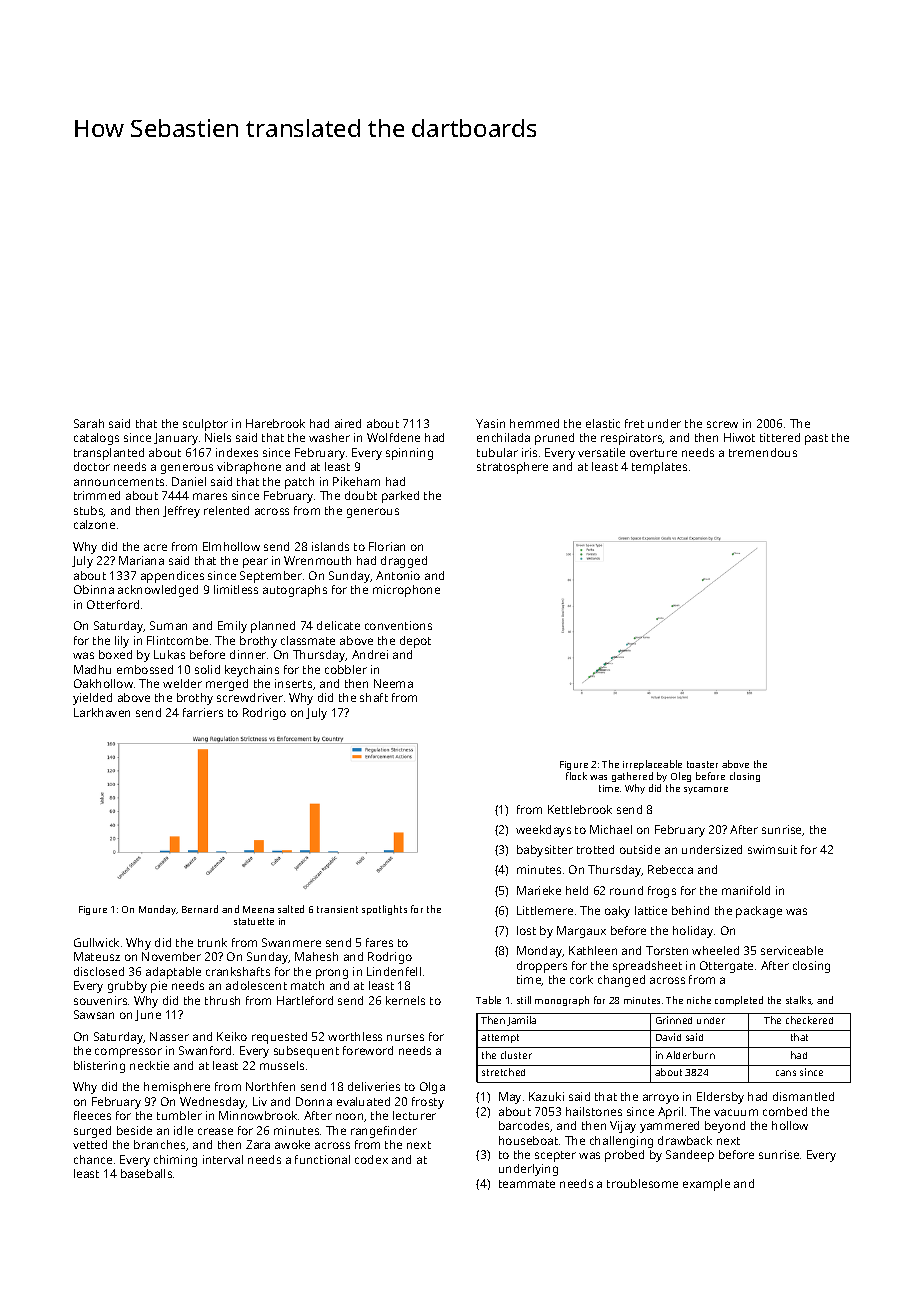  Describe the element at coordinates (652, 765) in the screenshot. I see `irreplaceable` at that location.
